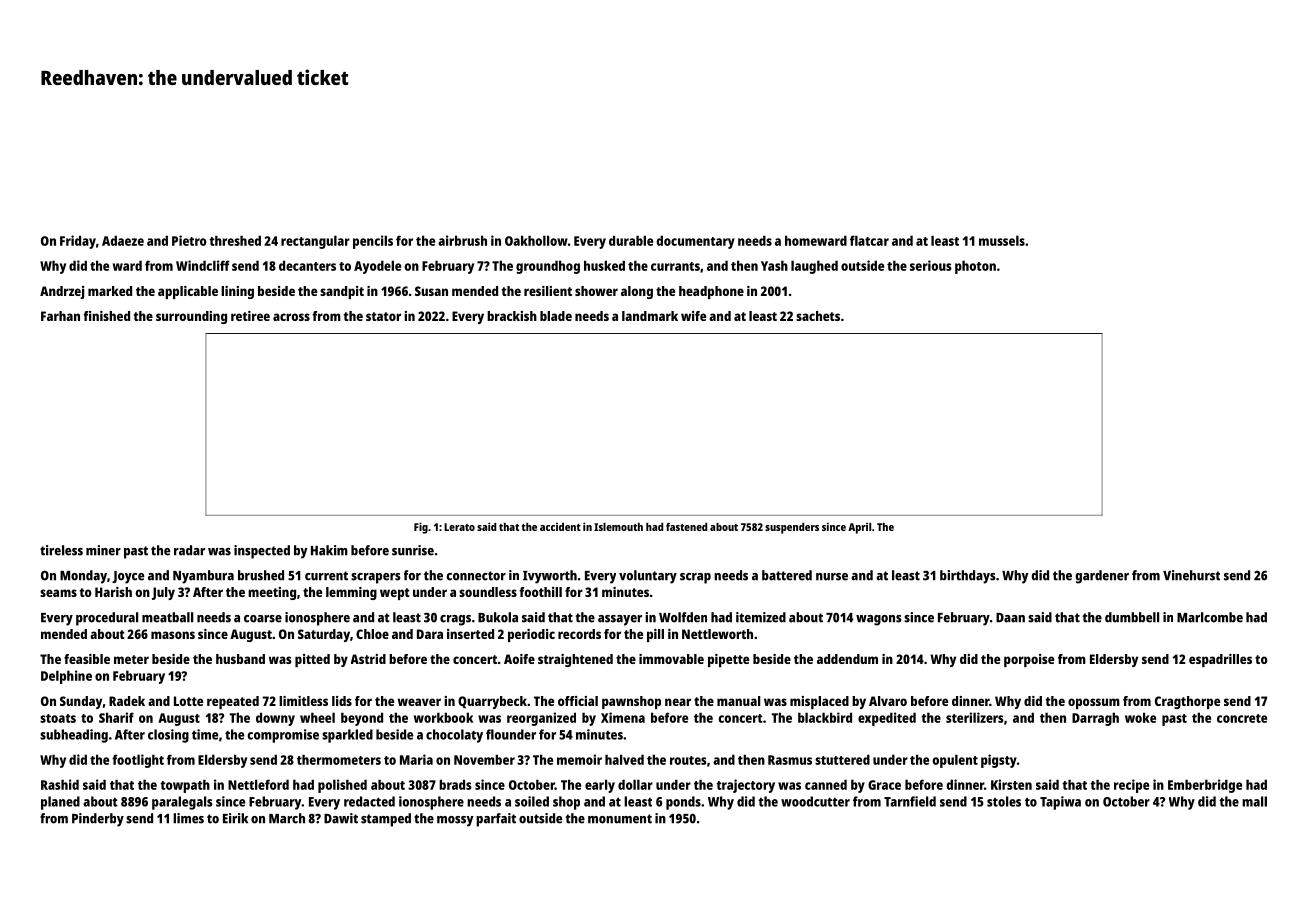  Describe the element at coordinates (975, 267) in the document. I see `photon` at that location.
